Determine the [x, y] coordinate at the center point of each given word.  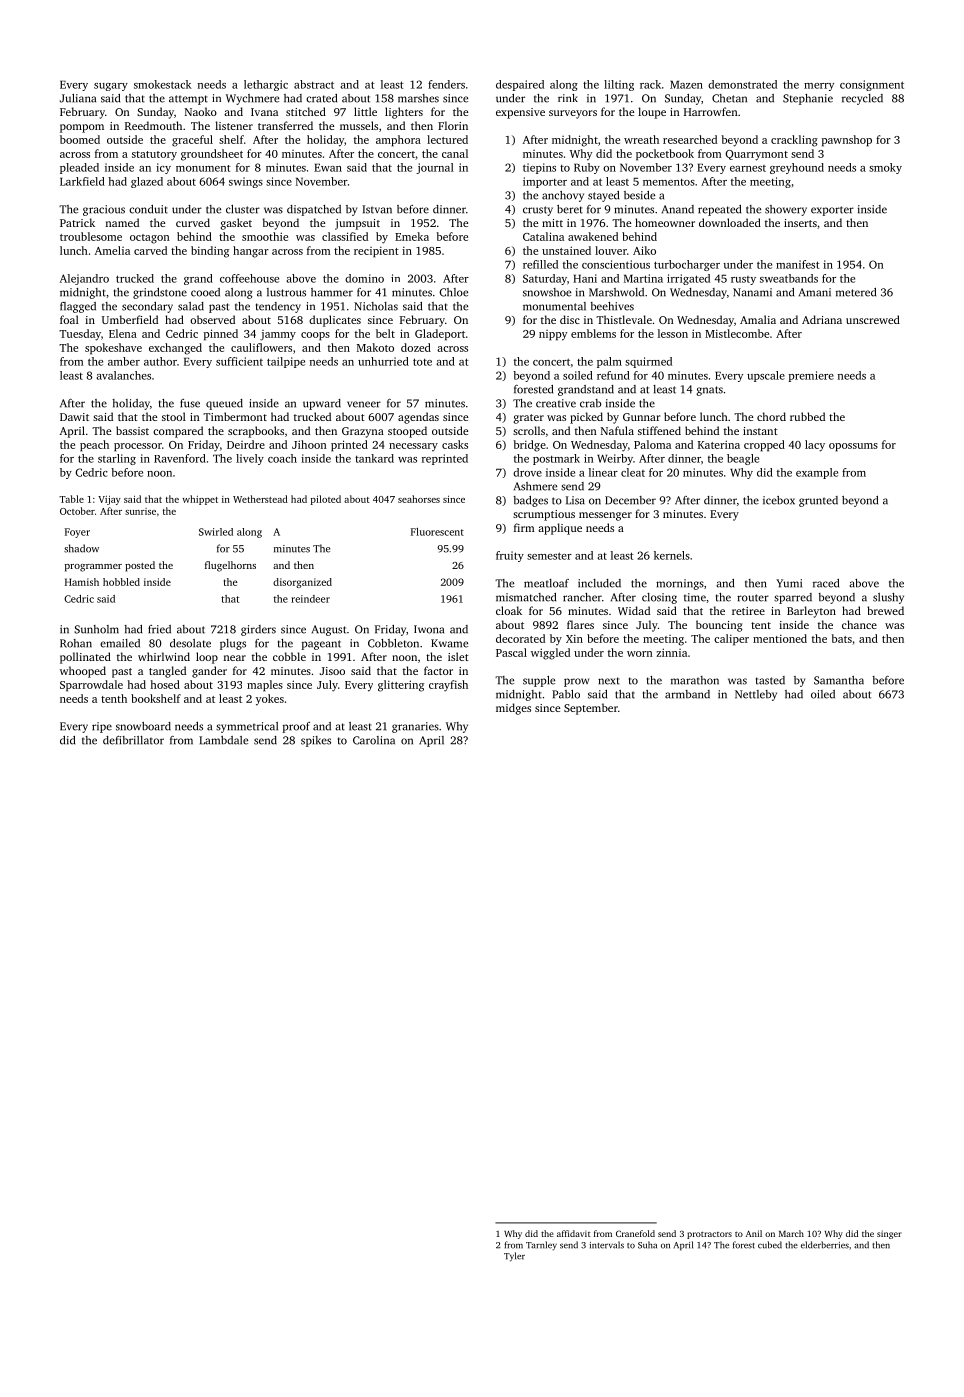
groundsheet [212, 155]
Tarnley [541, 1245]
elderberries [825, 1245]
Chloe [453, 292]
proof [296, 727]
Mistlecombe [737, 333]
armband [687, 694]
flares [580, 624]
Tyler [514, 1257]
